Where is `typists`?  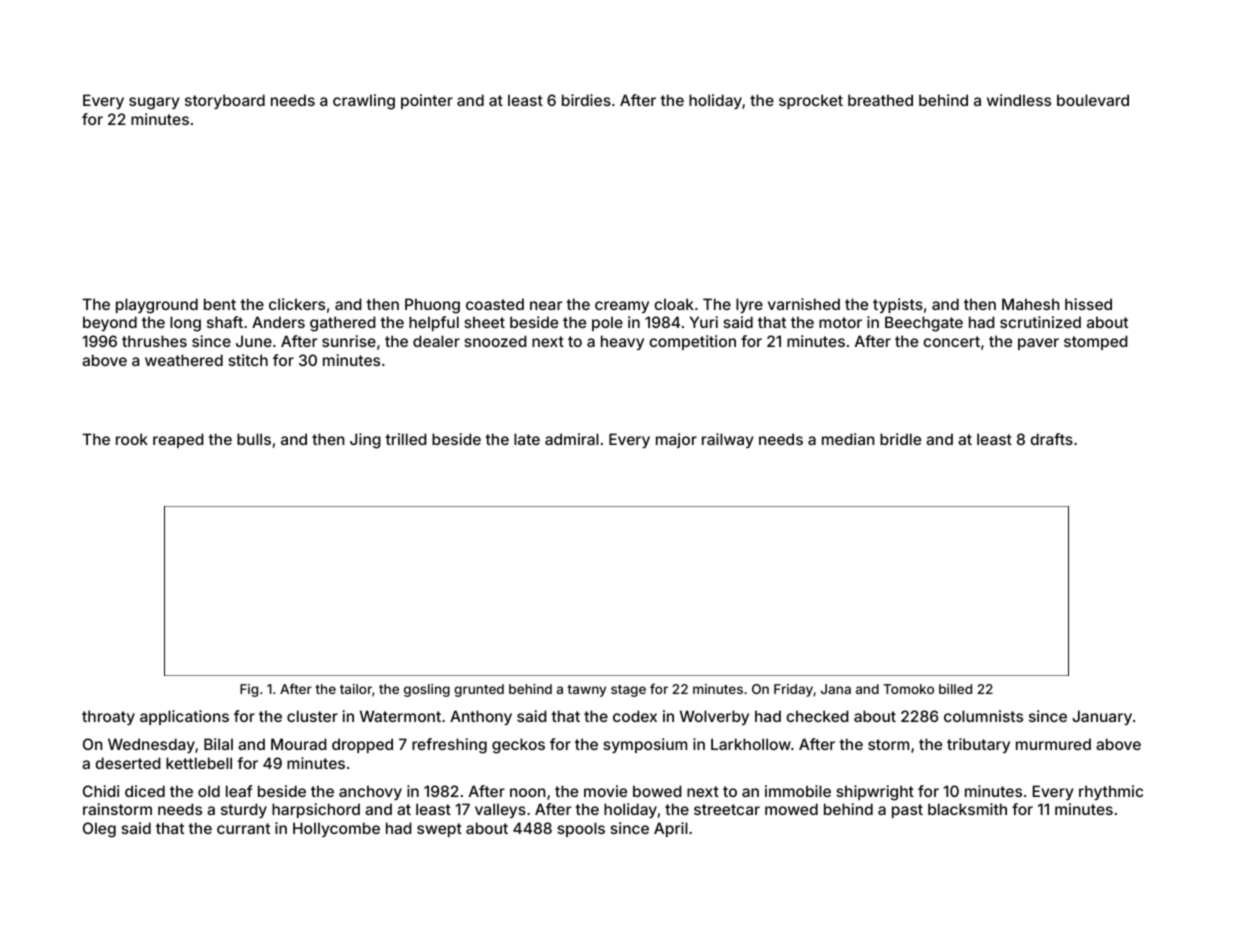
typists is located at coordinates (898, 305).
